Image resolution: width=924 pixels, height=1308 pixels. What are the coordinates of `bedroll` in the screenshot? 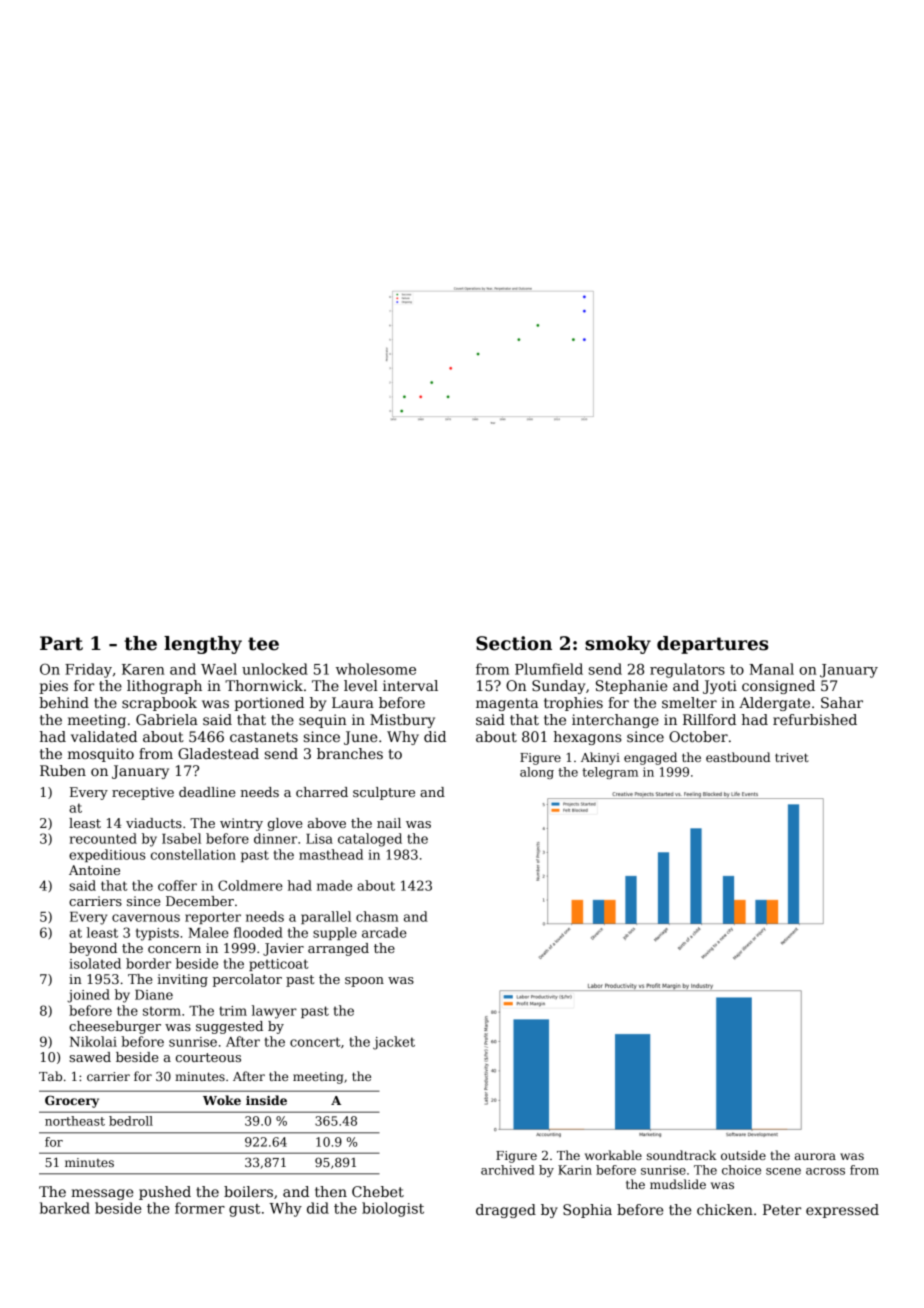 It's located at (131, 1121).
